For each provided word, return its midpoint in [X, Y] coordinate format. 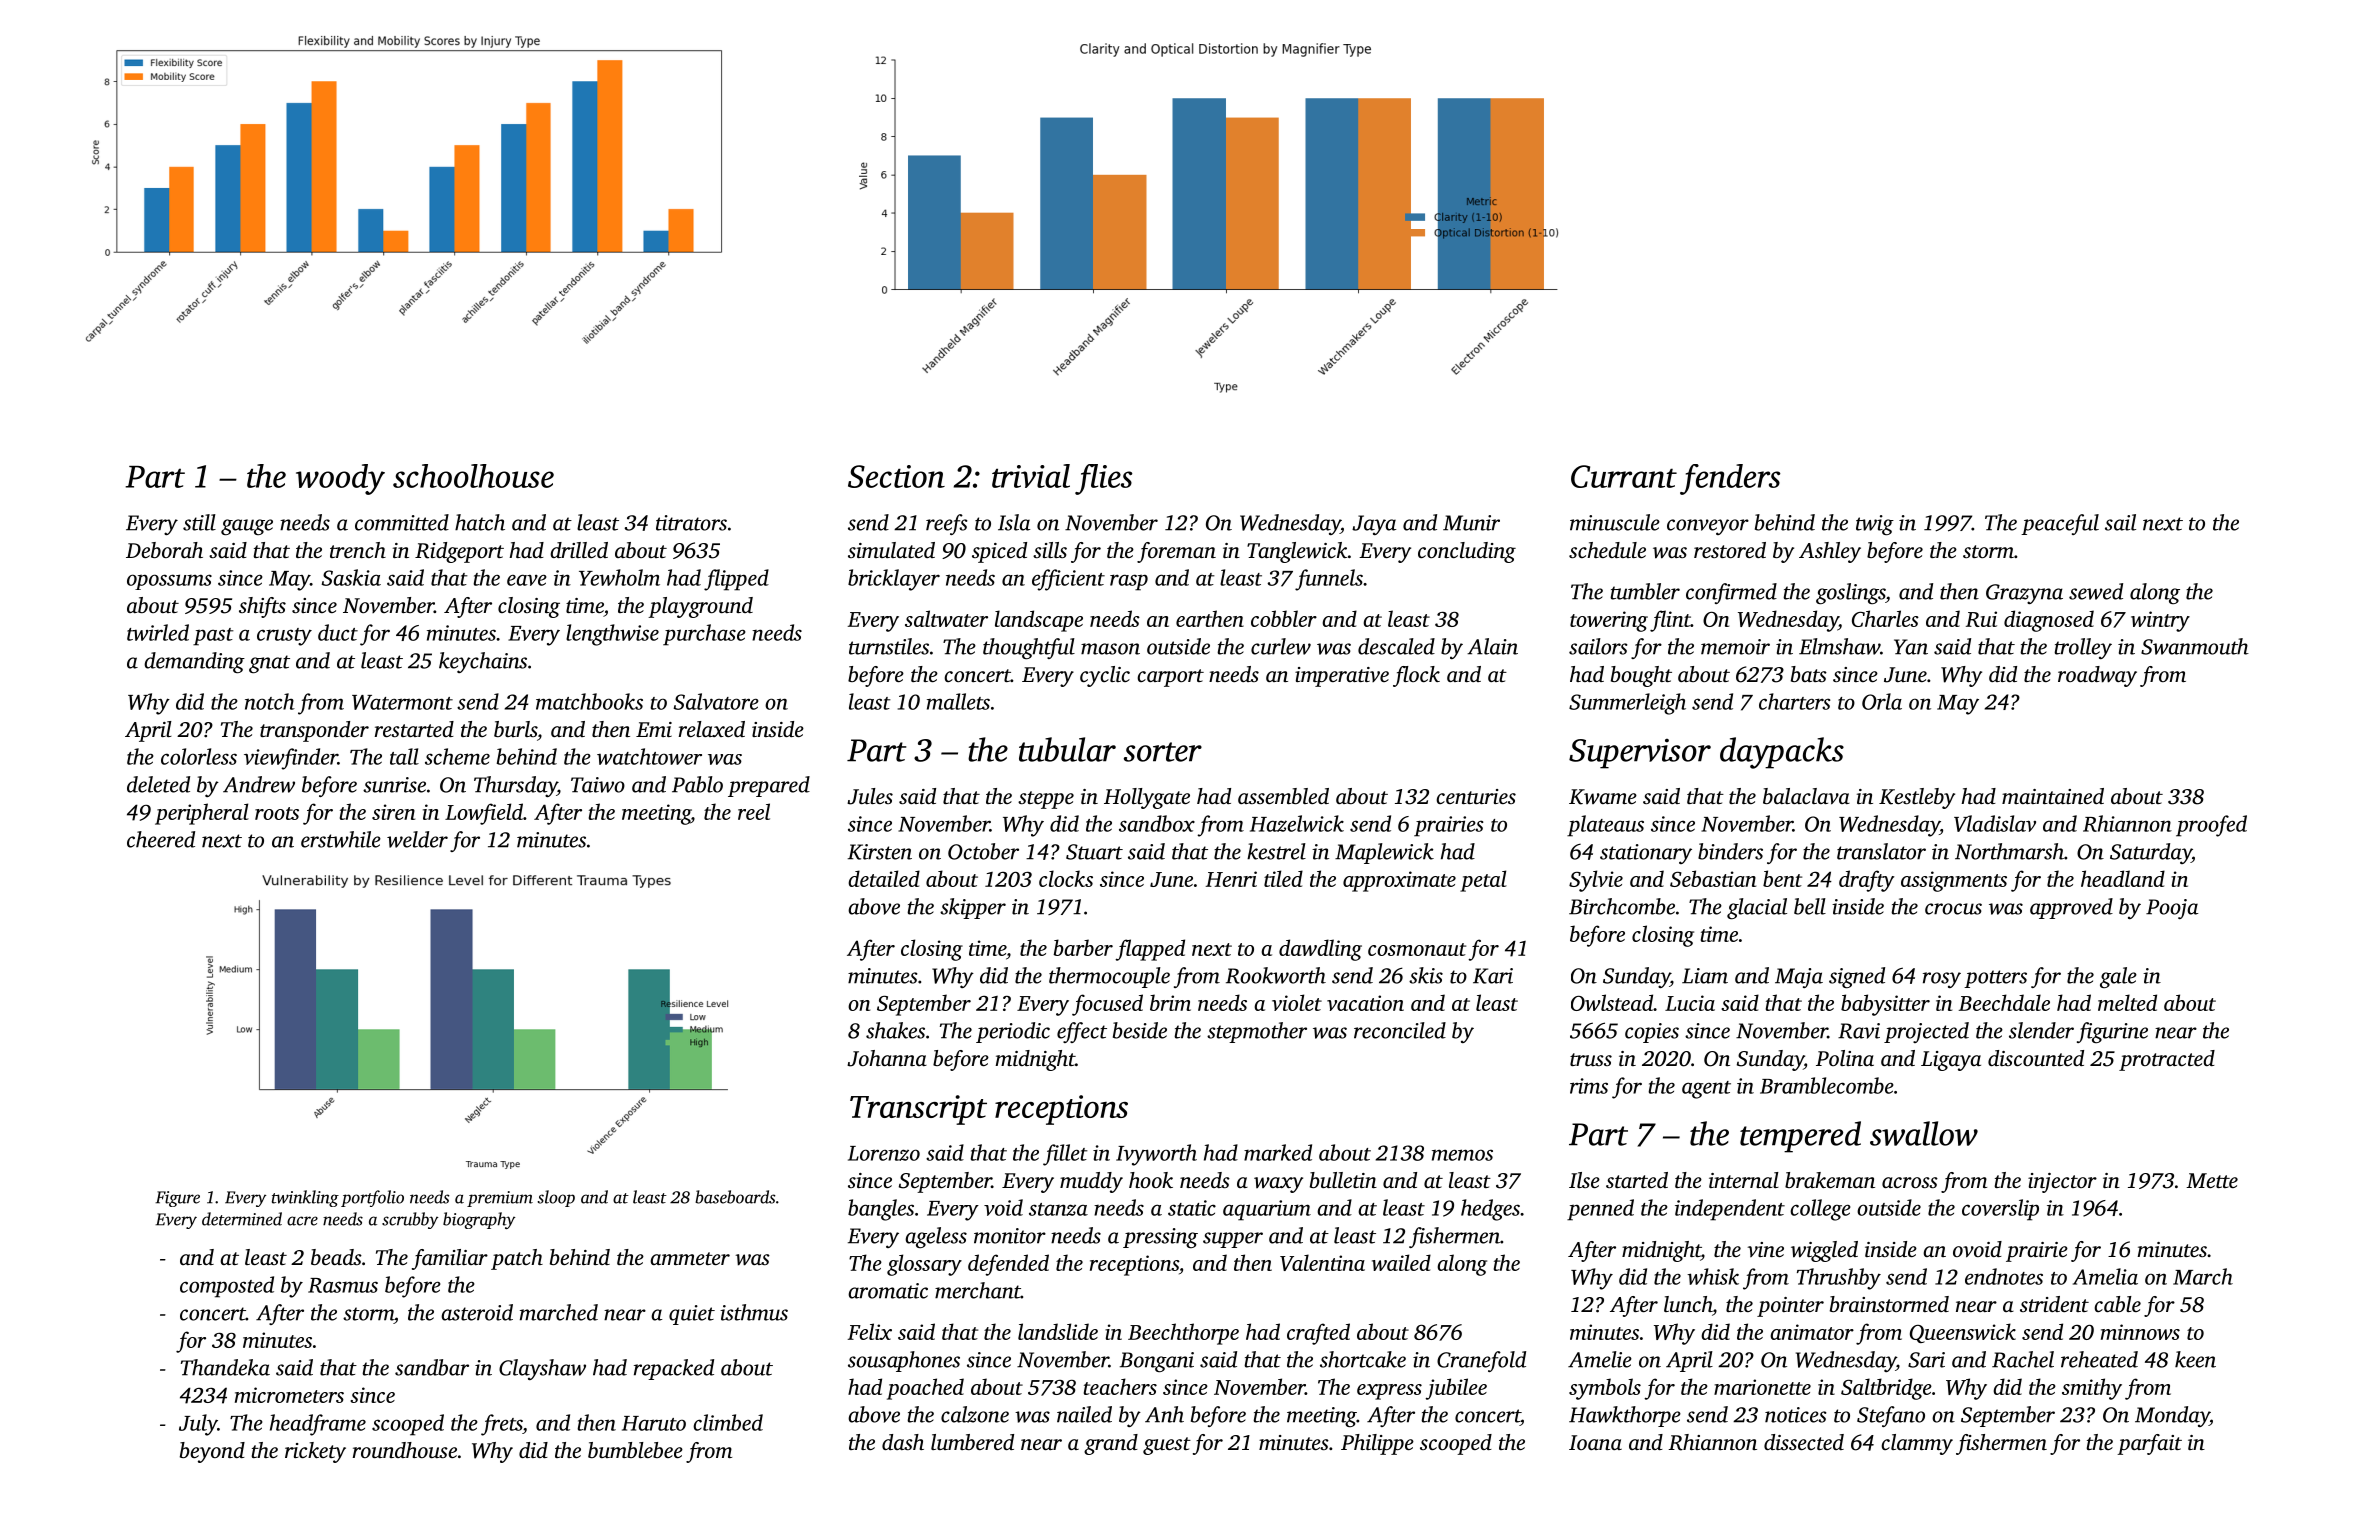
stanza [1058, 1209]
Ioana [1595, 1442]
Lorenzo [884, 1153]
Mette [2212, 1180]
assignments [1954, 881]
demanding [194, 662]
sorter [1163, 752]
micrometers [289, 1395]
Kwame [1603, 797]
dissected [1804, 1442]
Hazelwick [1297, 823]
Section [896, 476]
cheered [161, 839]
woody [340, 479]
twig [1875, 525]
